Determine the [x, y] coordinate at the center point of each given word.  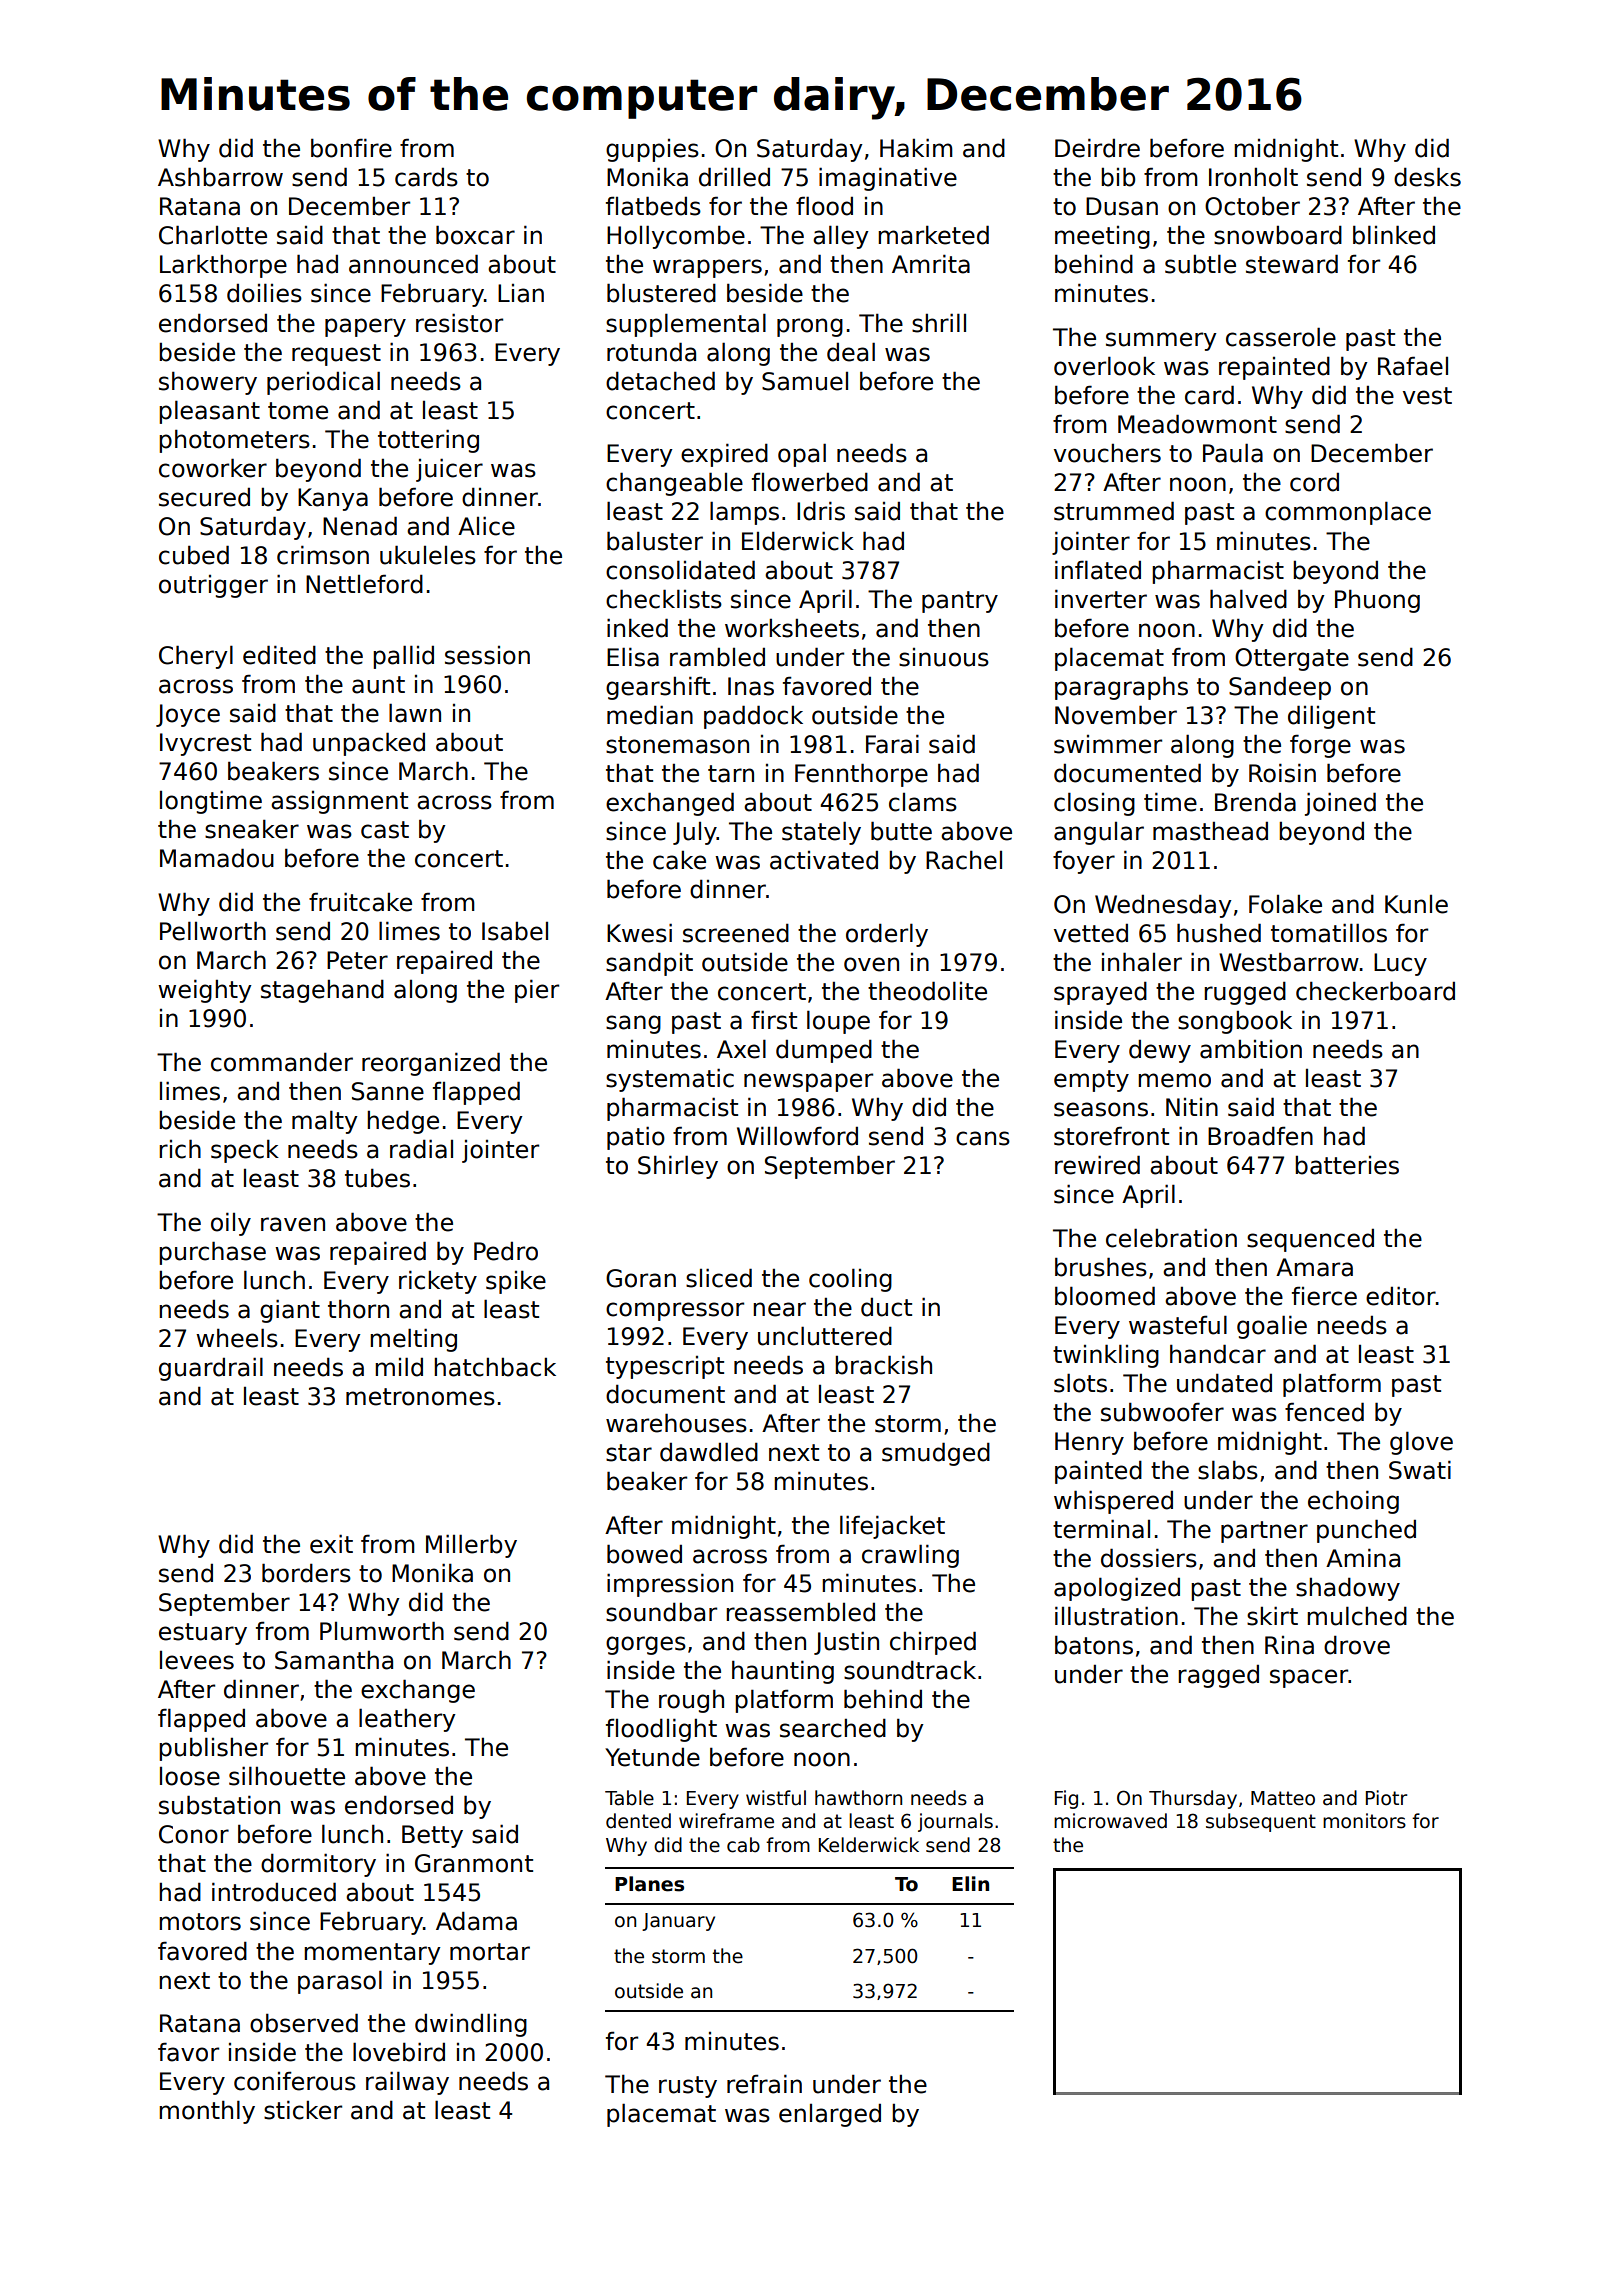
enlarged [830, 2115]
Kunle [1416, 904]
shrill [939, 323]
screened [736, 933]
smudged [936, 1454]
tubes [377, 1178]
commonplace [1348, 513]
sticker [303, 2110]
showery [208, 383]
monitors [1364, 1821]
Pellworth [213, 931]
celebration [1171, 1238]
